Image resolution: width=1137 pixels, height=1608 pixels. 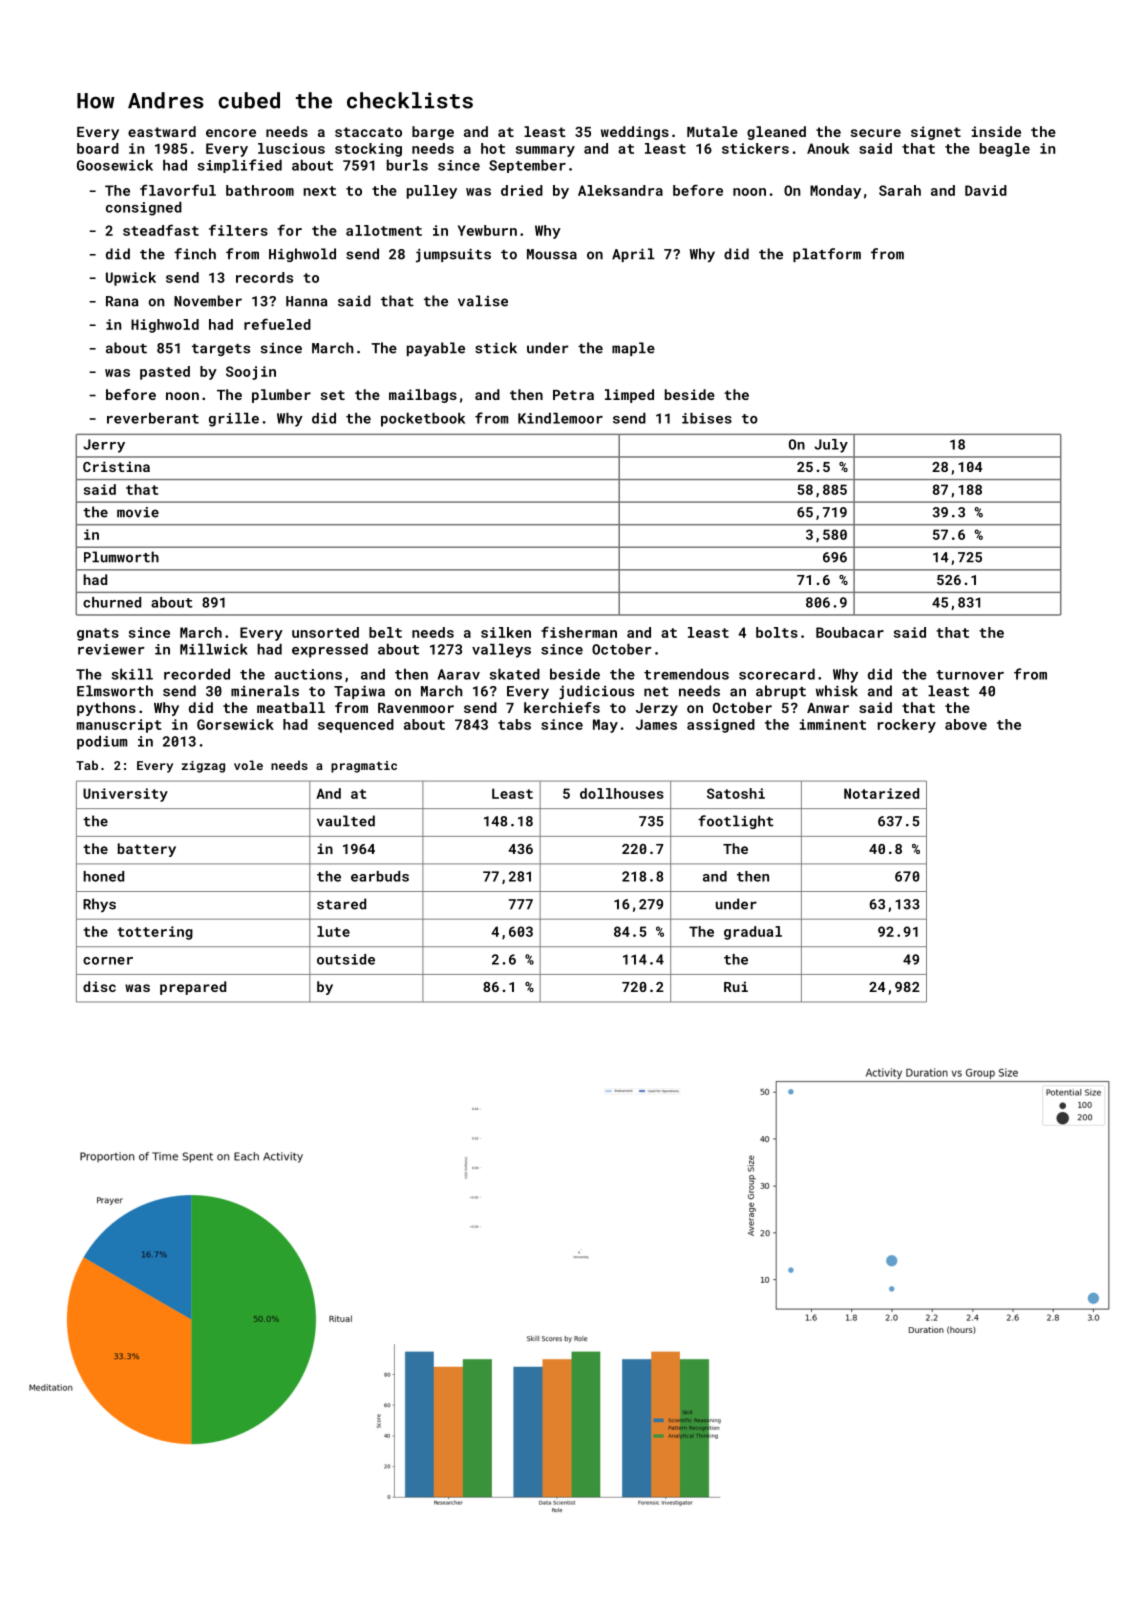 I want to click on barge, so click(x=433, y=133).
